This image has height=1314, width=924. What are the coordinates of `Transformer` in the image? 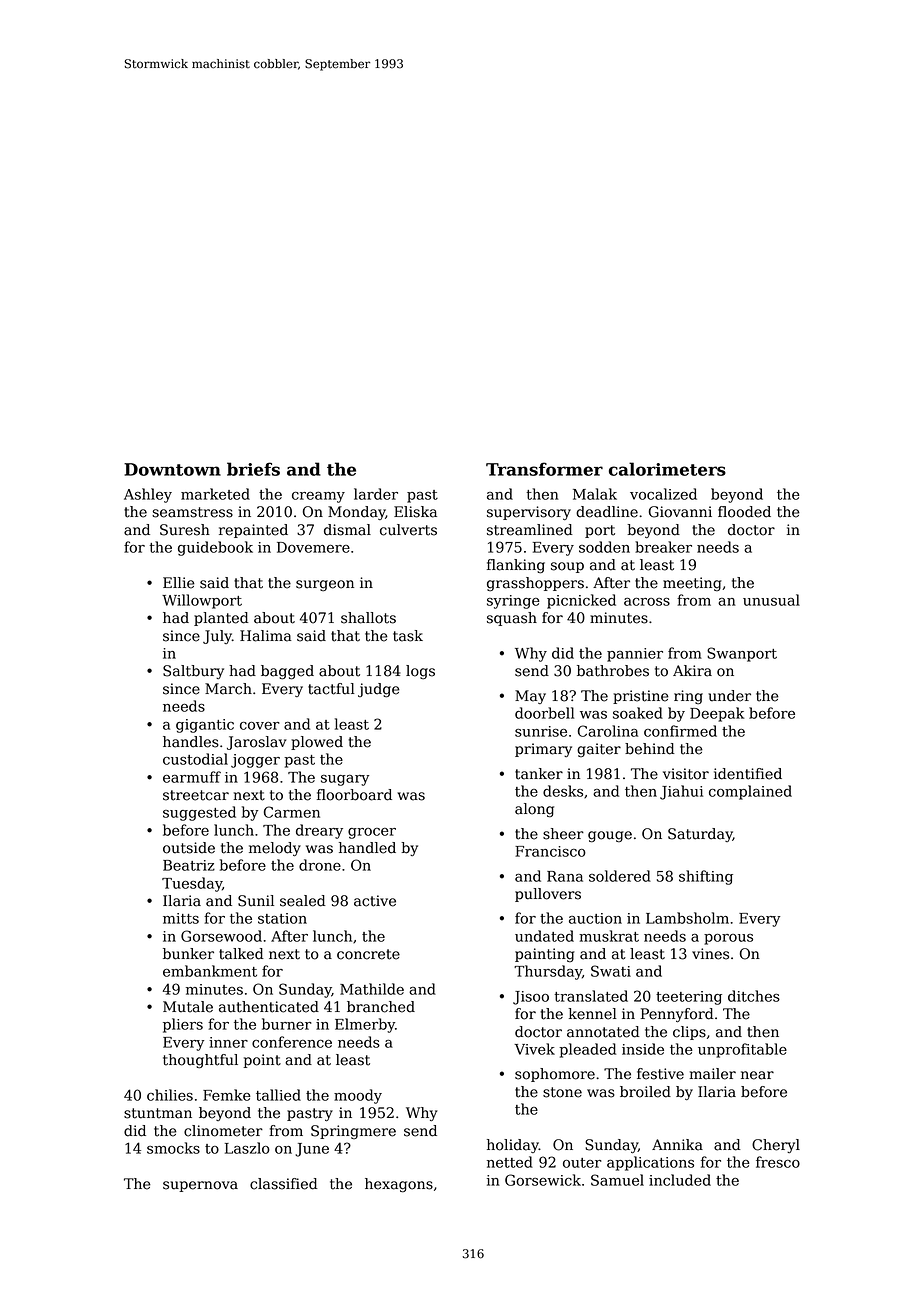 It's located at (544, 469).
